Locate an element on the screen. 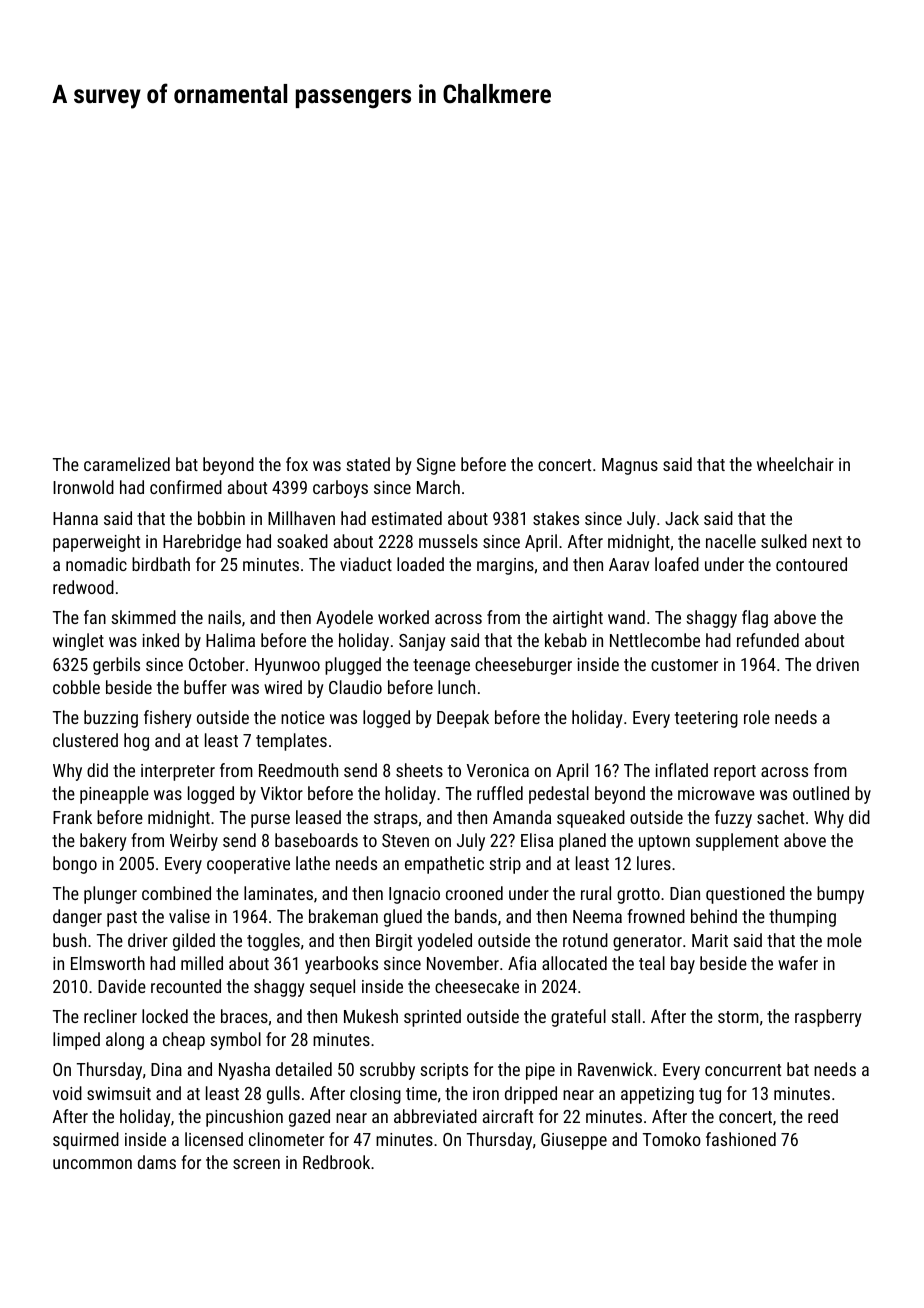  Giuseppe is located at coordinates (574, 1141).
